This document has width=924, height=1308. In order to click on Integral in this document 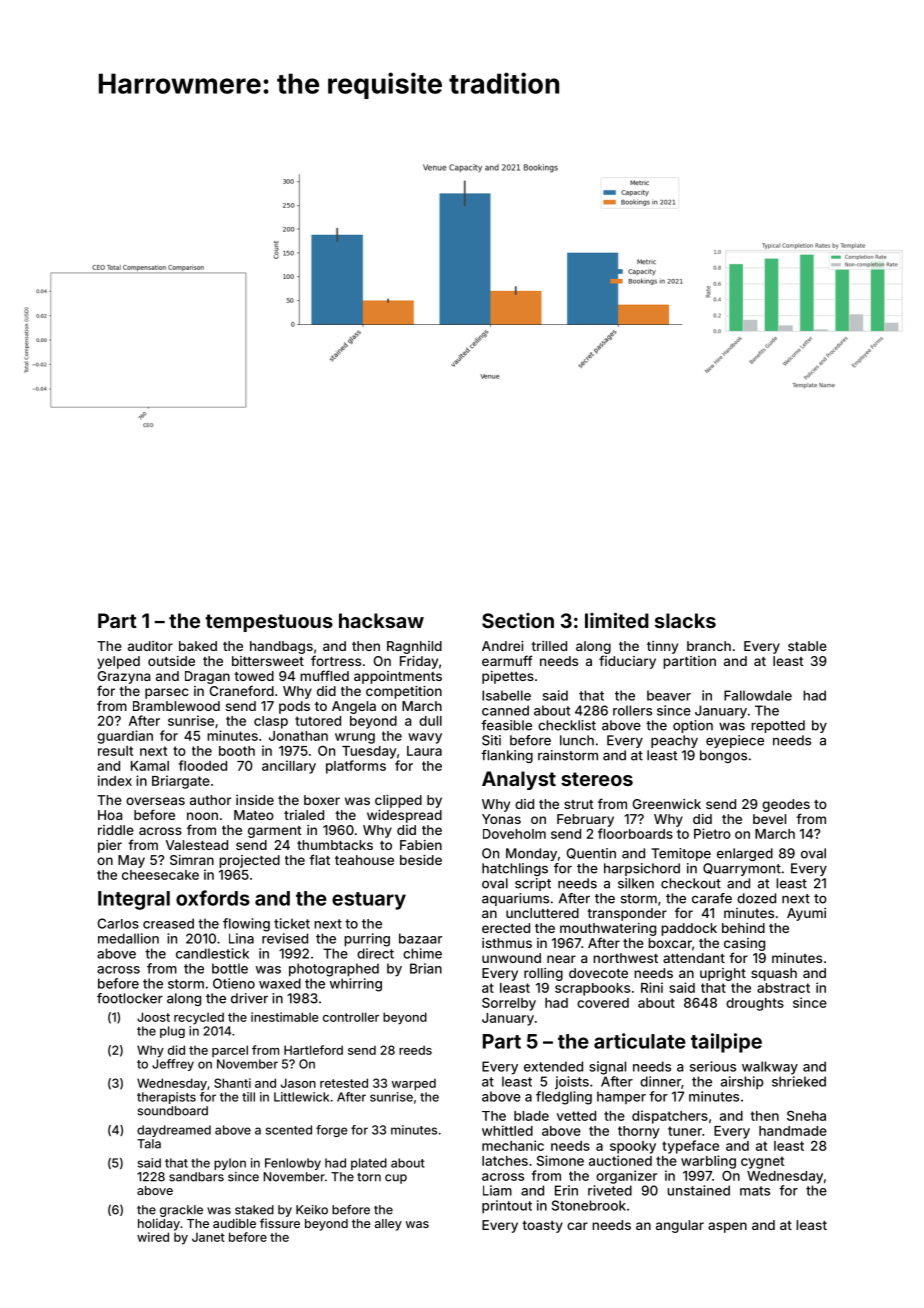, I will do `click(134, 900)`.
